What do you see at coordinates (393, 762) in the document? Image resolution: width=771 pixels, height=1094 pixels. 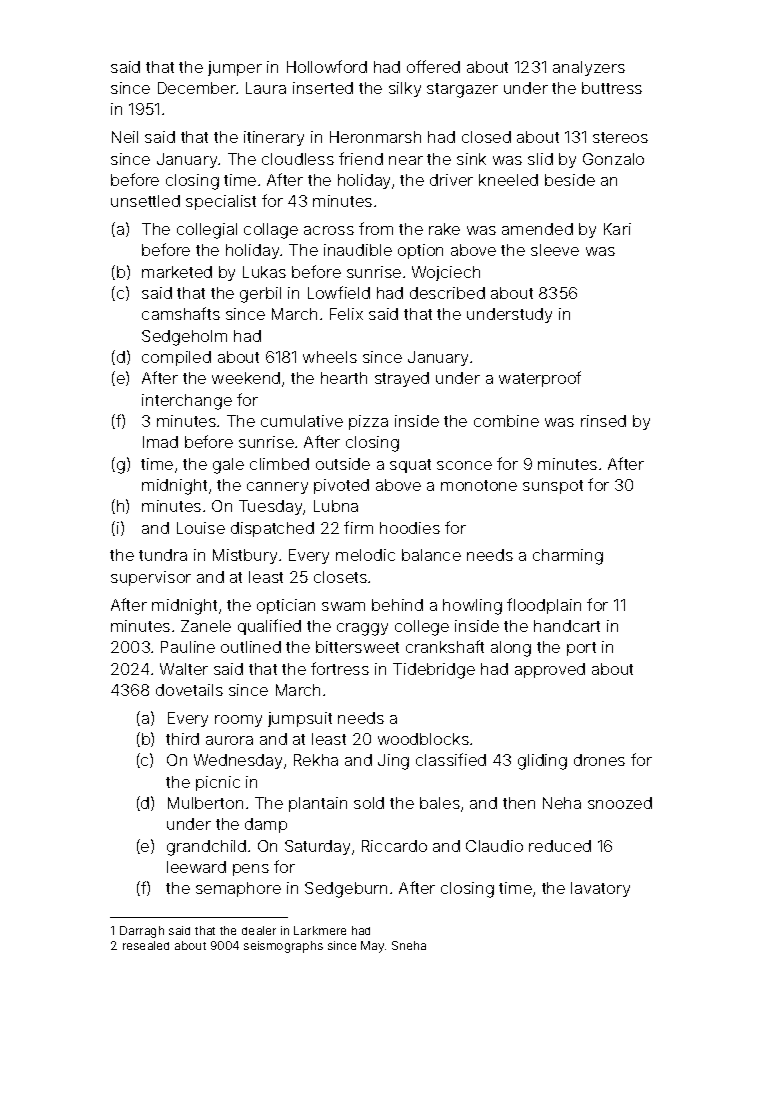 I see `Jing` at bounding box center [393, 762].
